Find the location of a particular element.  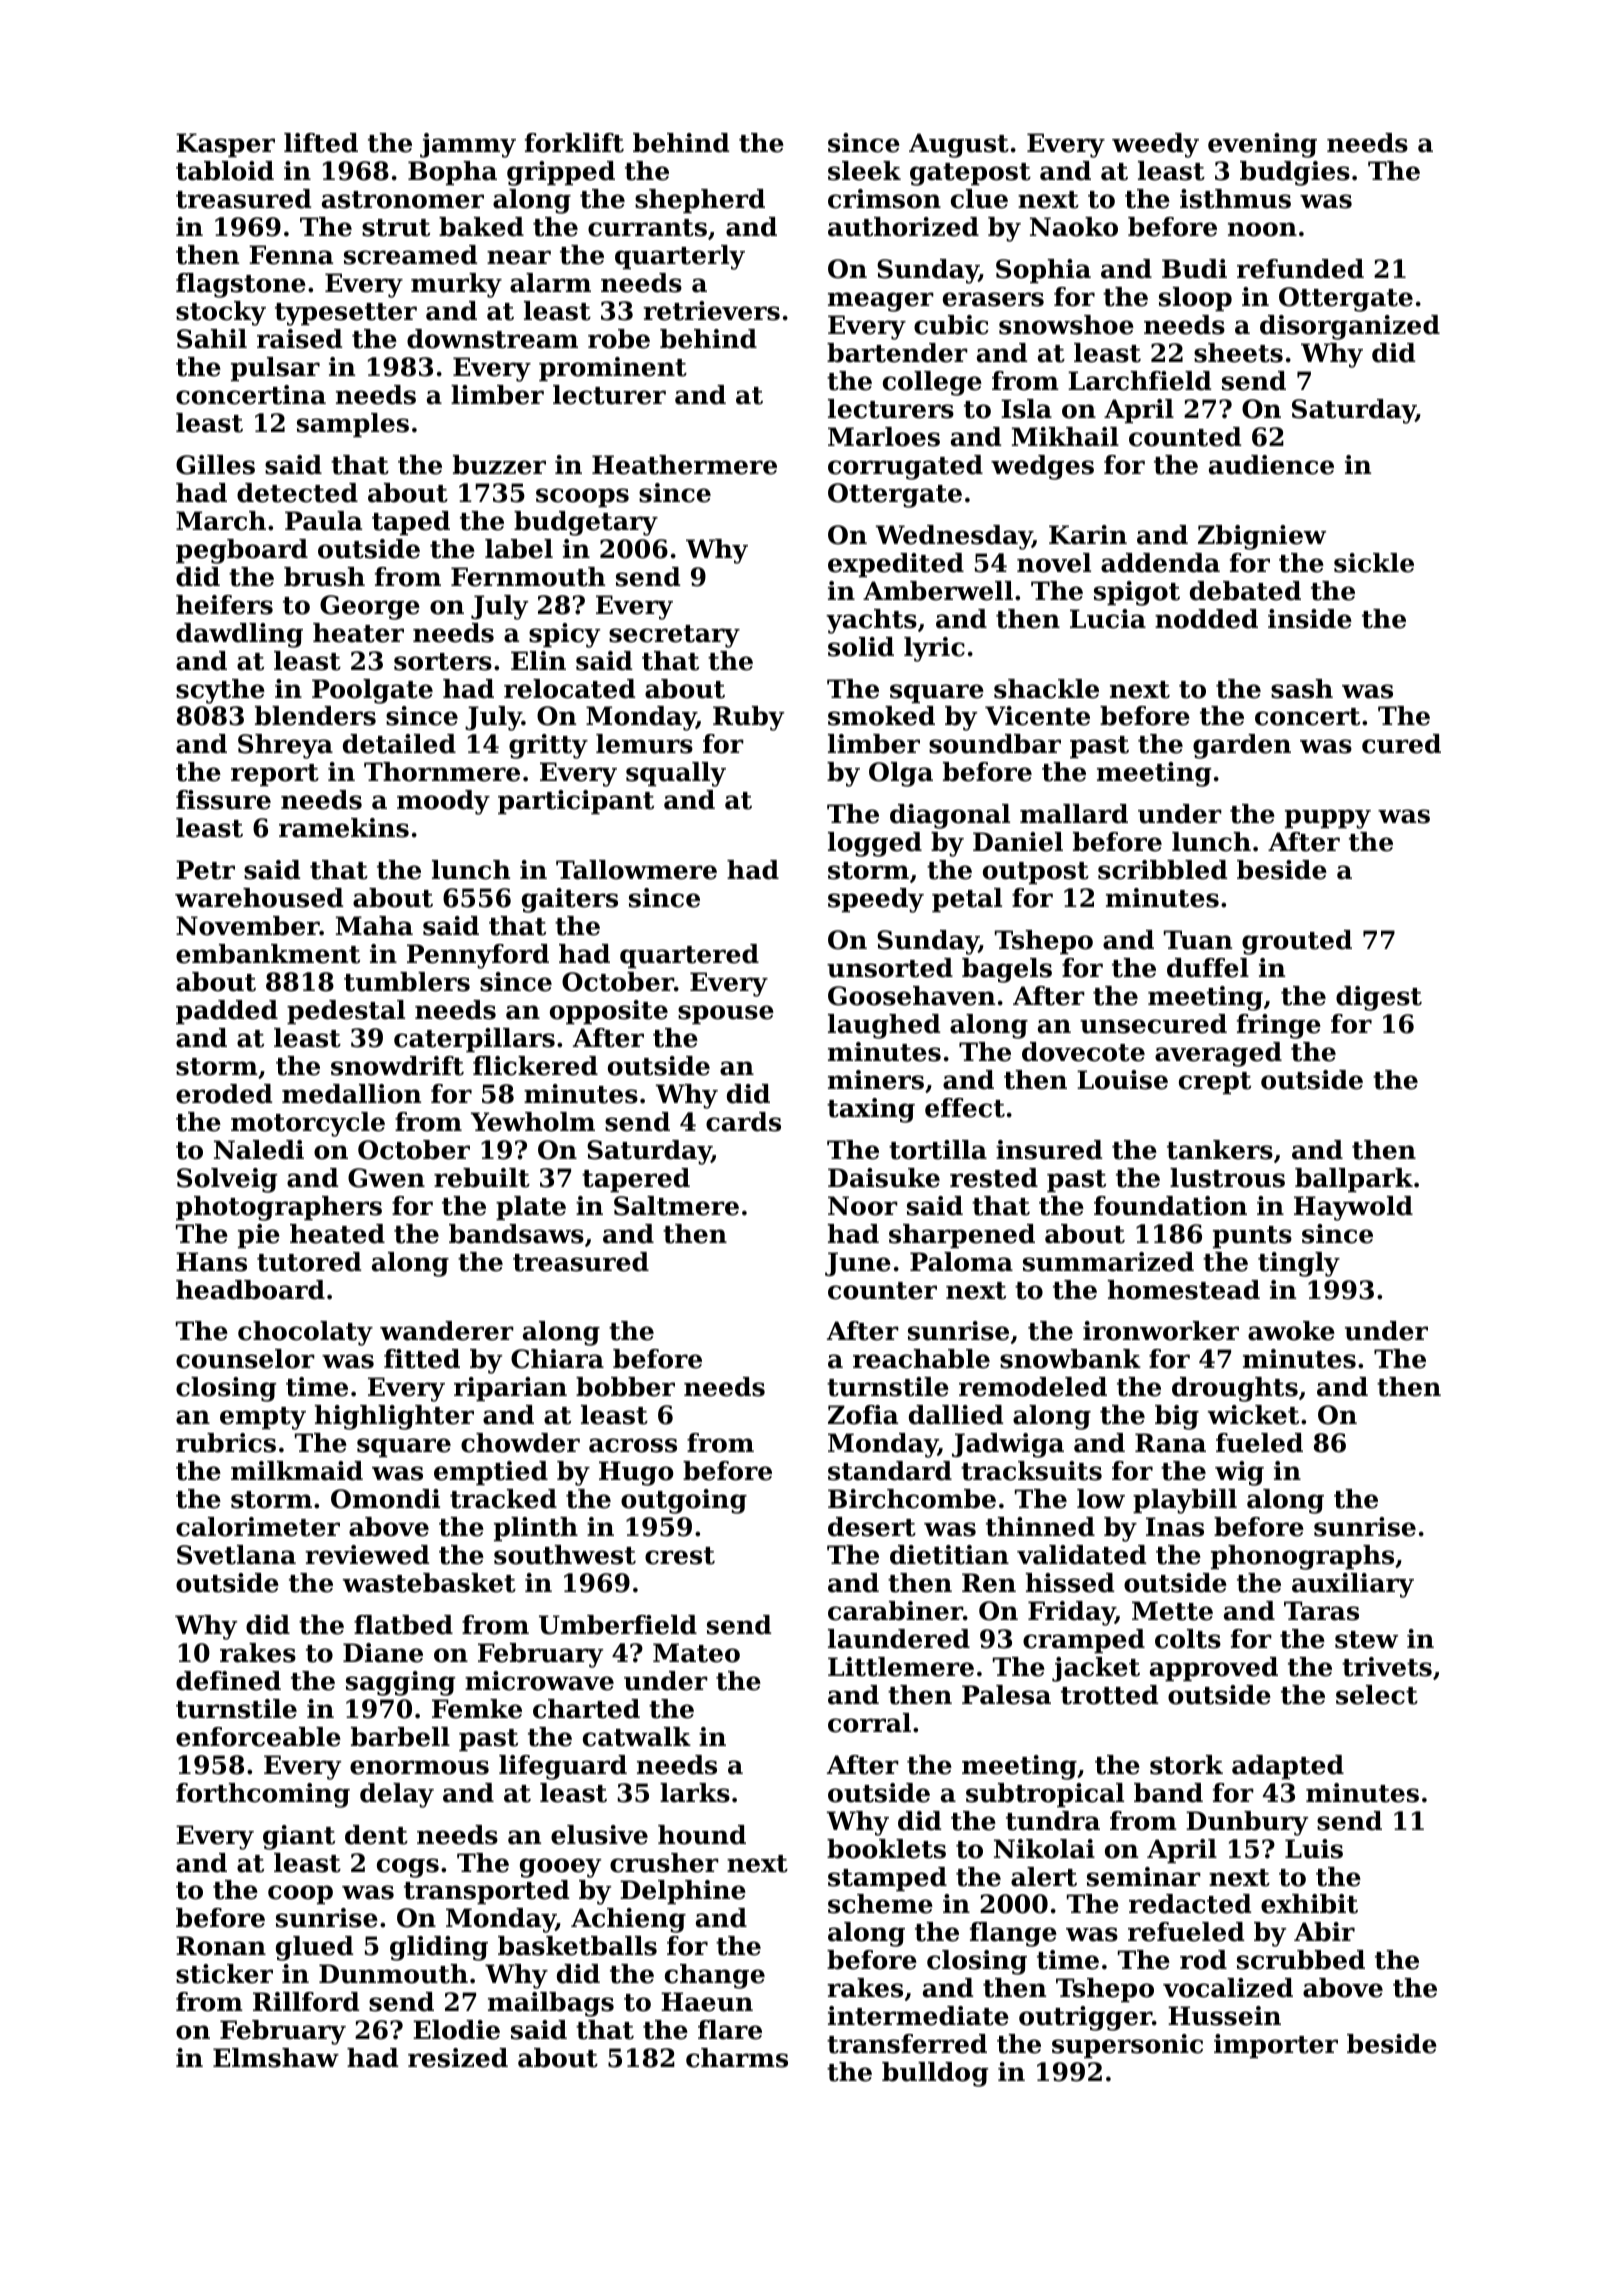

scrubbed is located at coordinates (1301, 1960).
